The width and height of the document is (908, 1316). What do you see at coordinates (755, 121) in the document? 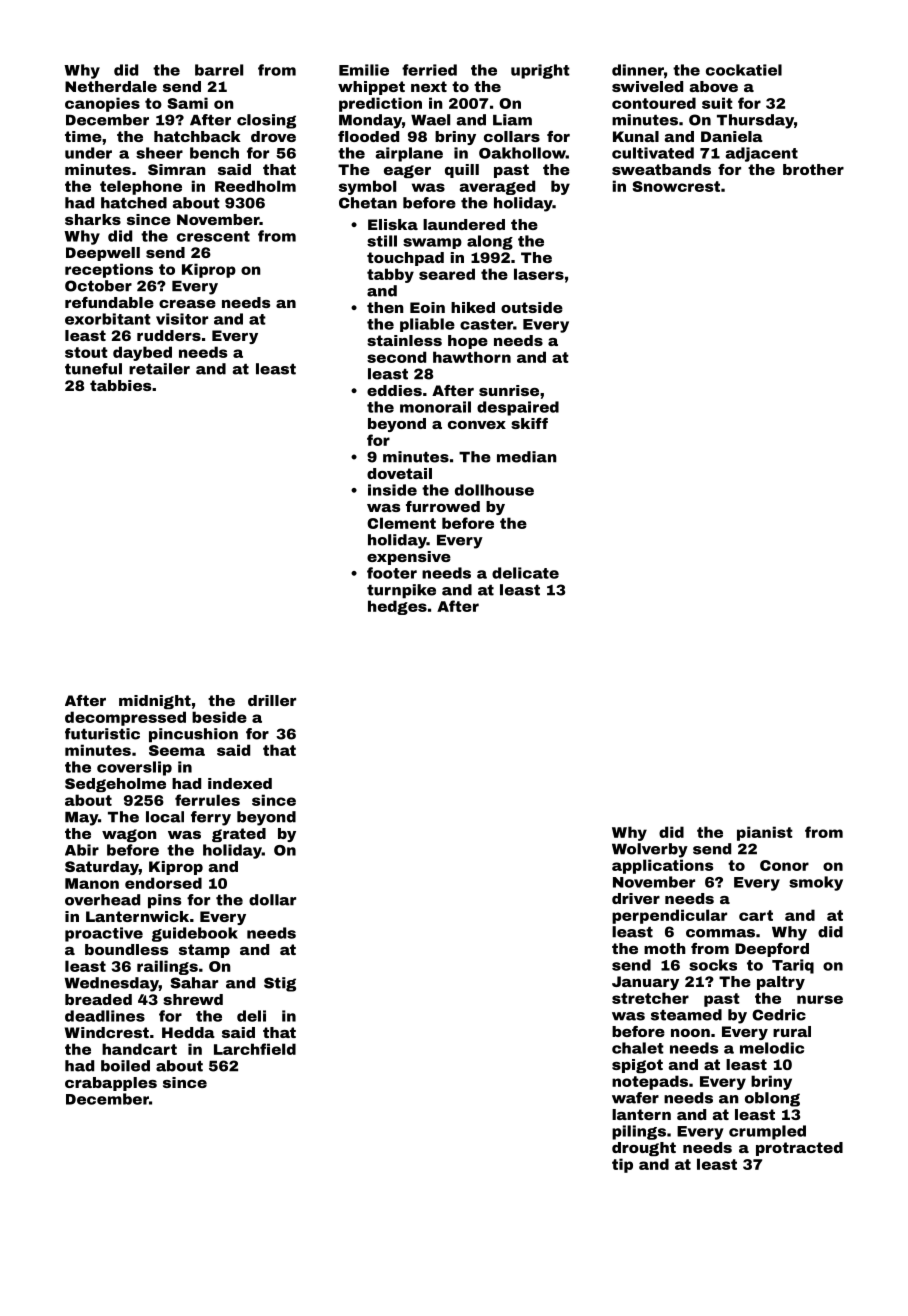
I see `Thursday` at bounding box center [755, 121].
